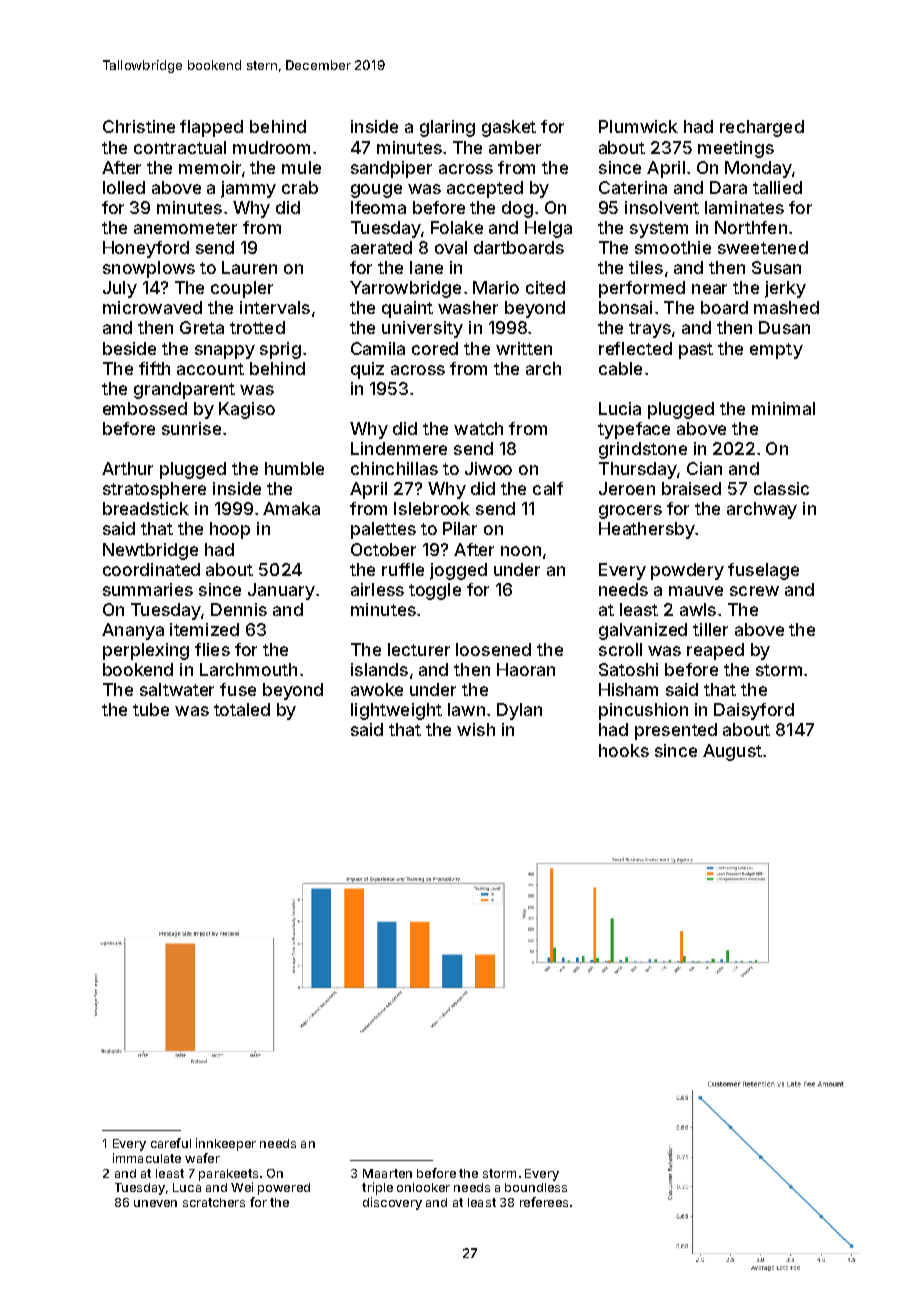  Describe the element at coordinates (544, 1202) in the screenshot. I see `referees` at that location.
